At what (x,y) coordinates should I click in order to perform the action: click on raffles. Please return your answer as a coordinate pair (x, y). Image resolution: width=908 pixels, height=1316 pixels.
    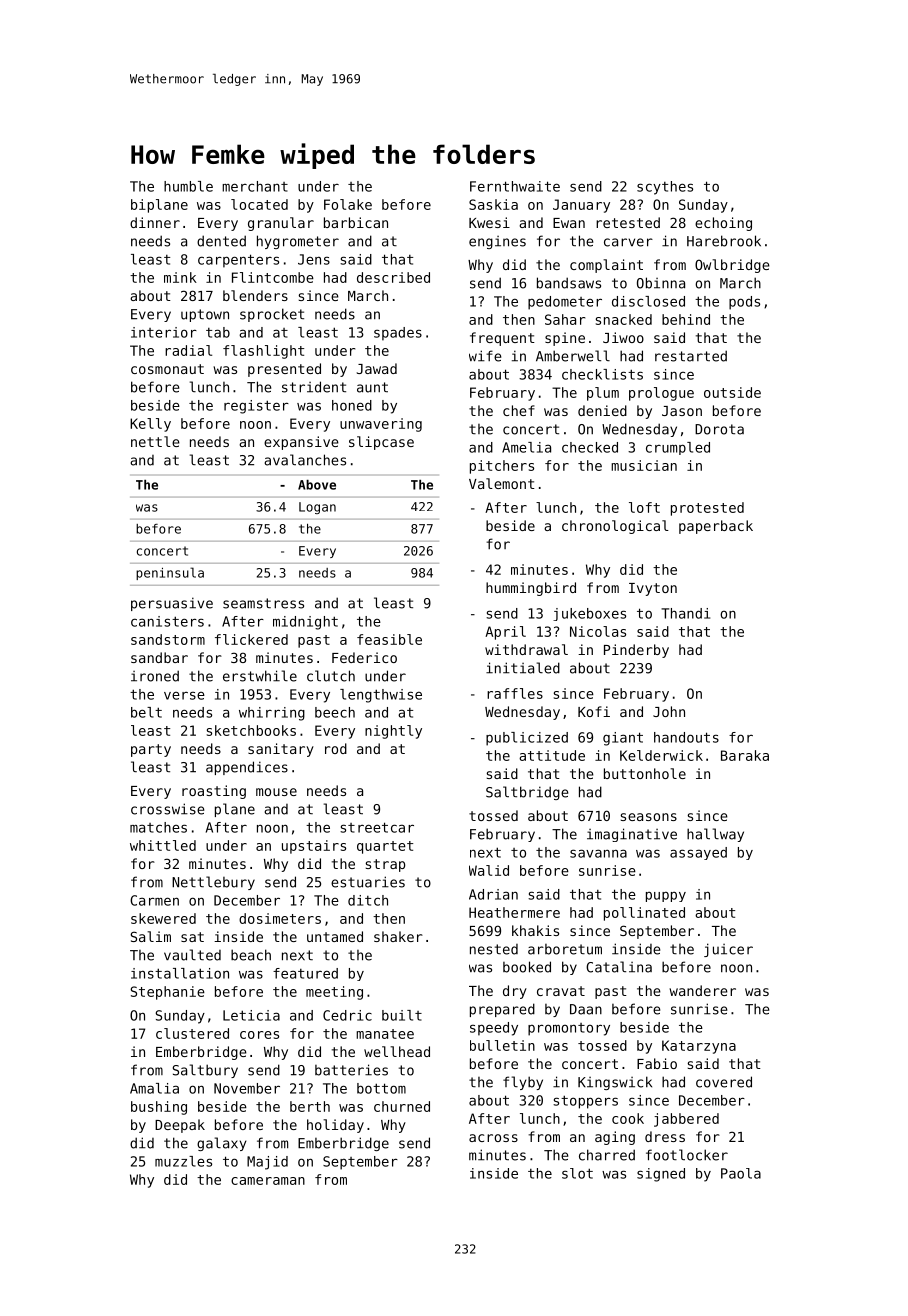
    Looking at the image, I should click on (515, 693).
